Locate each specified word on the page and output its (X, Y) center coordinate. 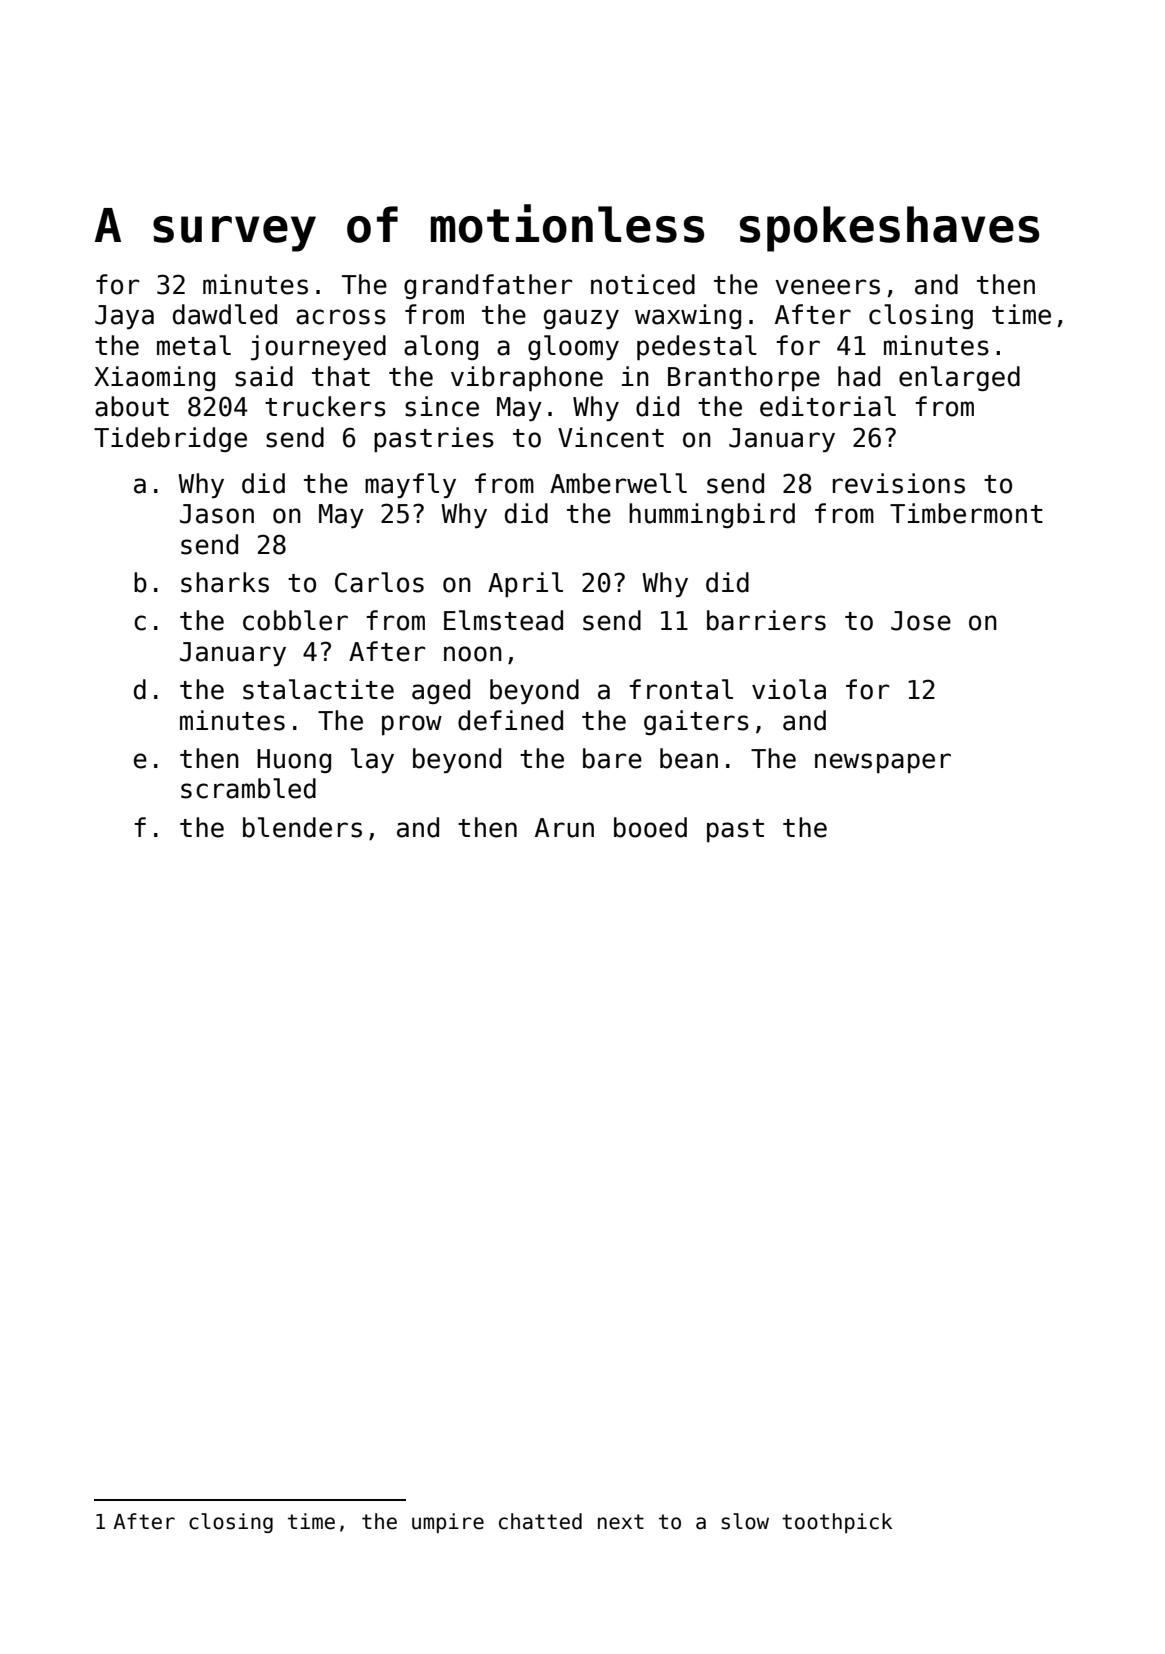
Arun (564, 828)
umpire (448, 1523)
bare (612, 758)
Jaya (124, 317)
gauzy (581, 319)
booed (650, 827)
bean (689, 758)
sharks (225, 582)
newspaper (883, 763)
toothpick (837, 1523)
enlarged (959, 378)
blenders (302, 827)
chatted (540, 1521)
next (621, 1522)
